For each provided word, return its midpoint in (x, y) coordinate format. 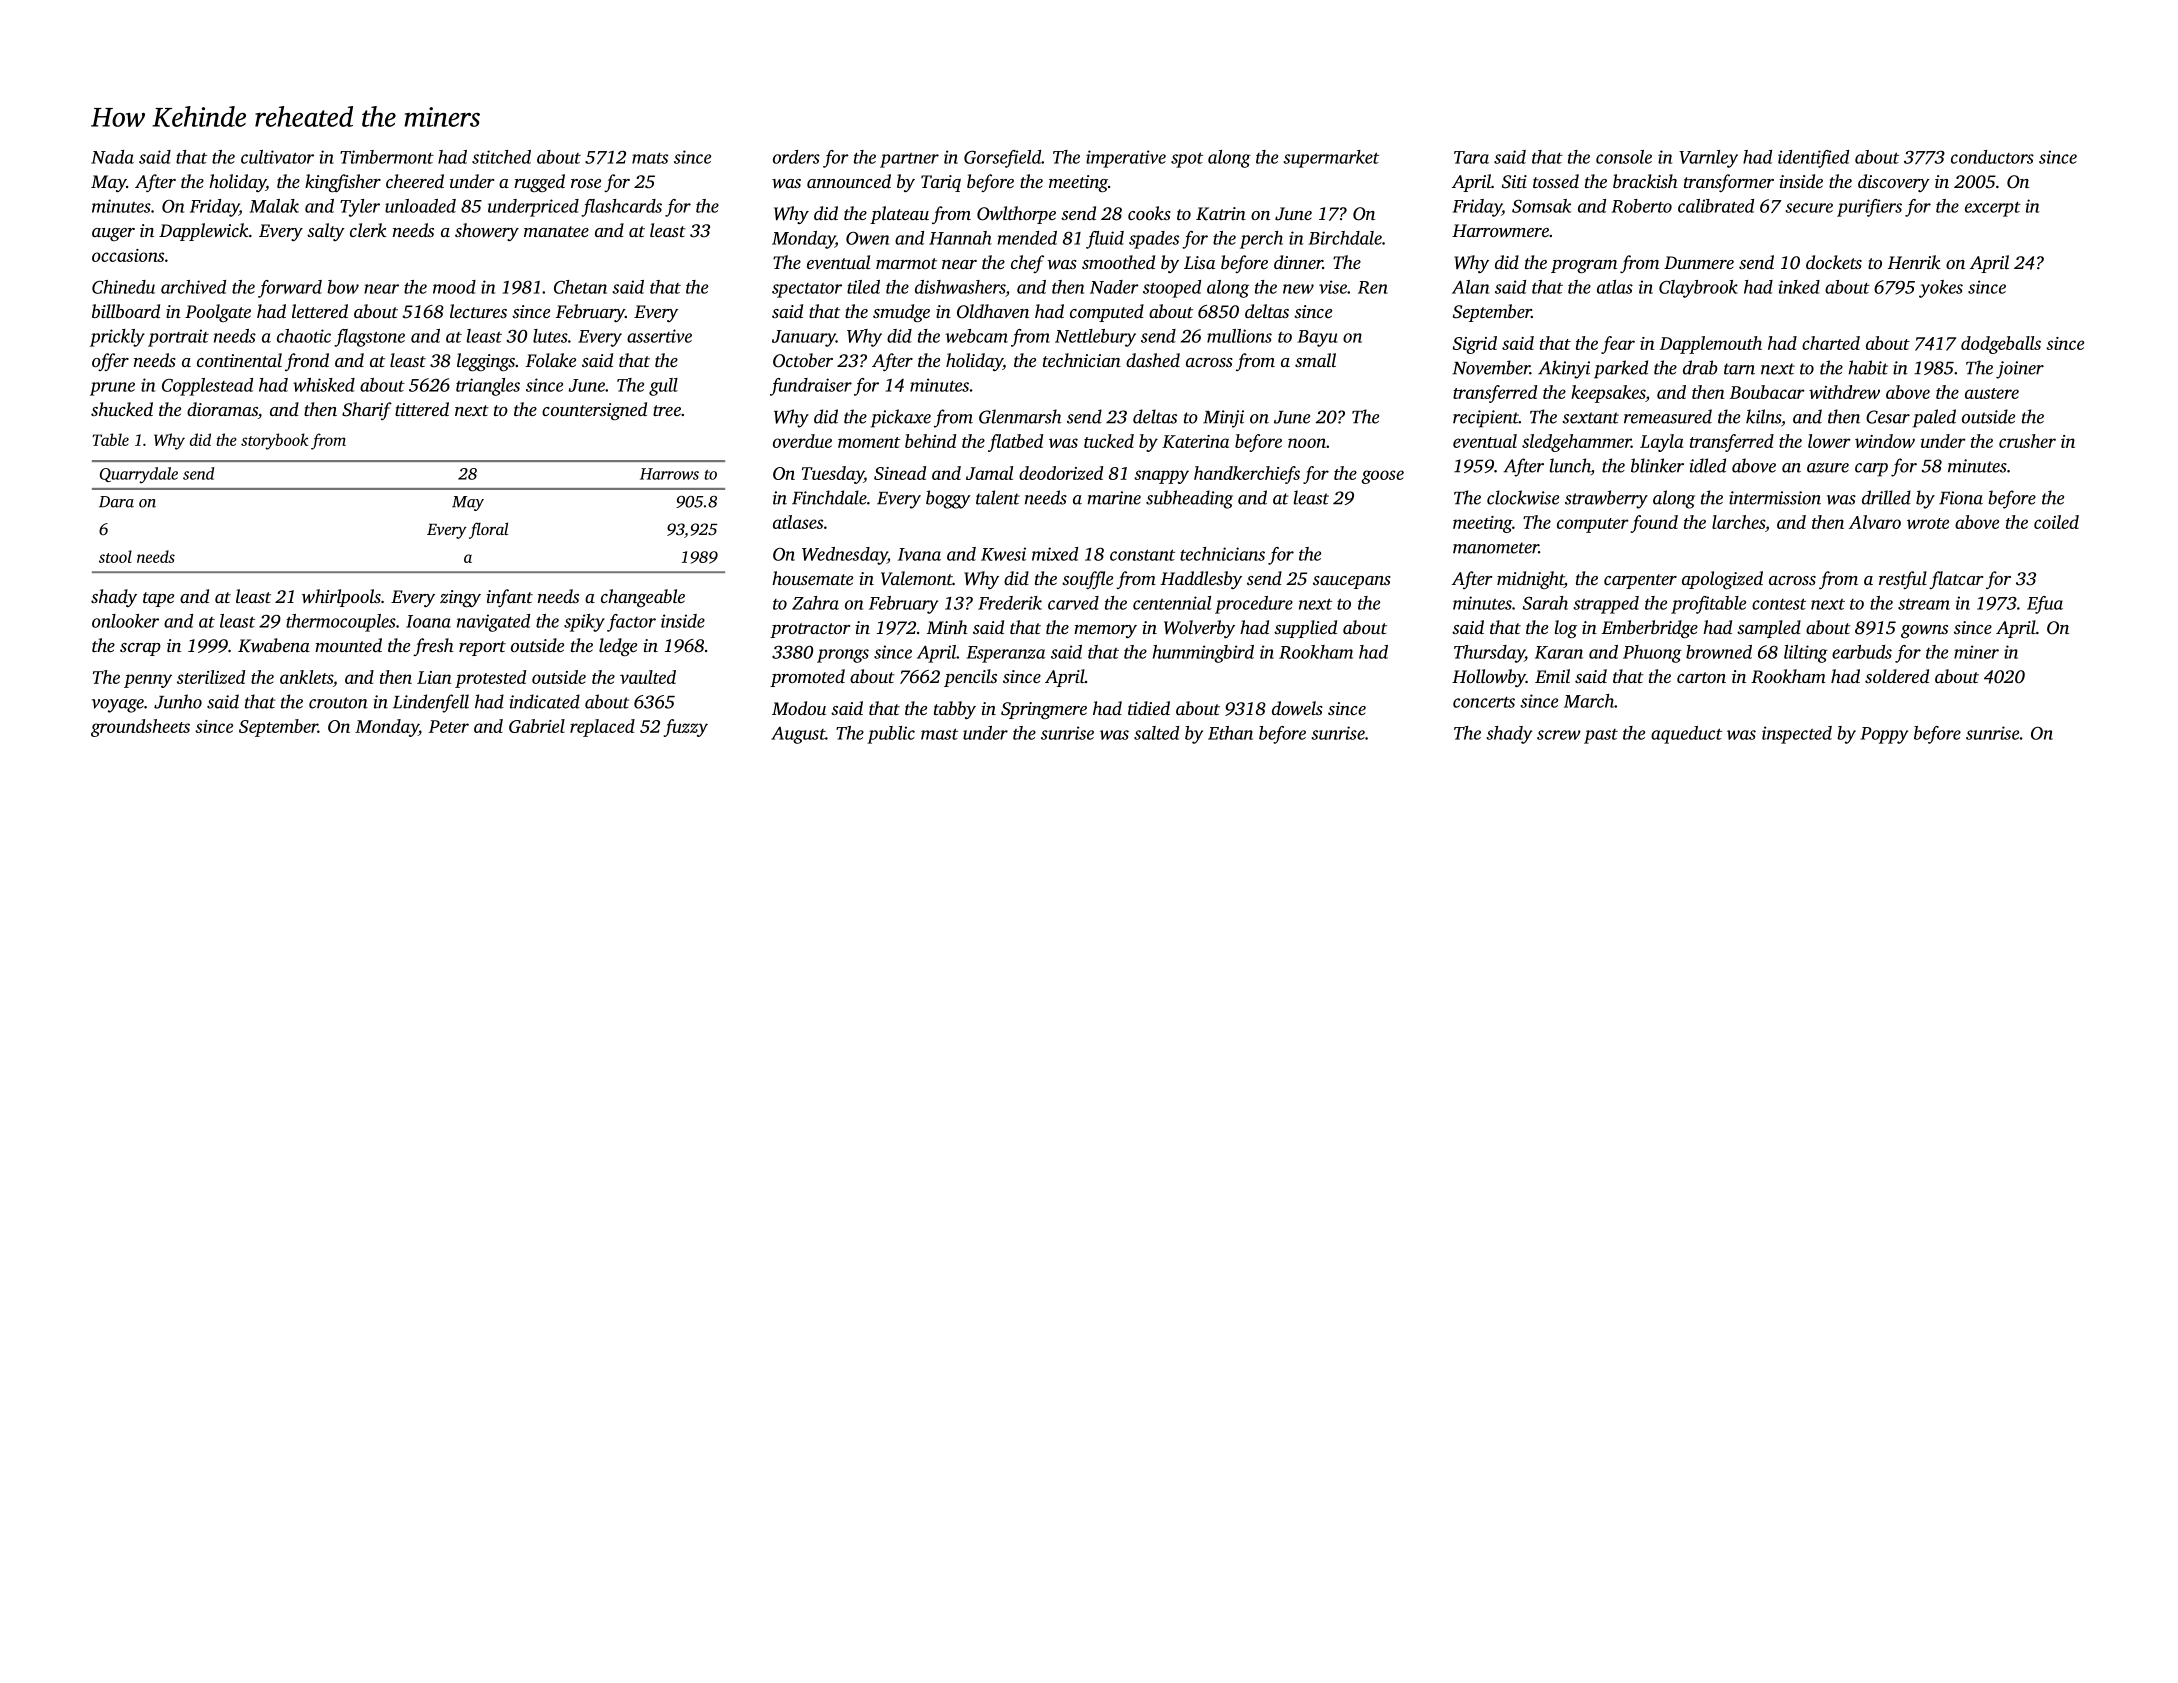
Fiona (1961, 498)
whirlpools (341, 598)
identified (1813, 159)
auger (113, 234)
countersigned (594, 411)
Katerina (1195, 441)
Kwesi (1003, 554)
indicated (545, 701)
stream (1924, 604)
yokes (1941, 289)
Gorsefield (1003, 159)
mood (454, 287)
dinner (1298, 262)
